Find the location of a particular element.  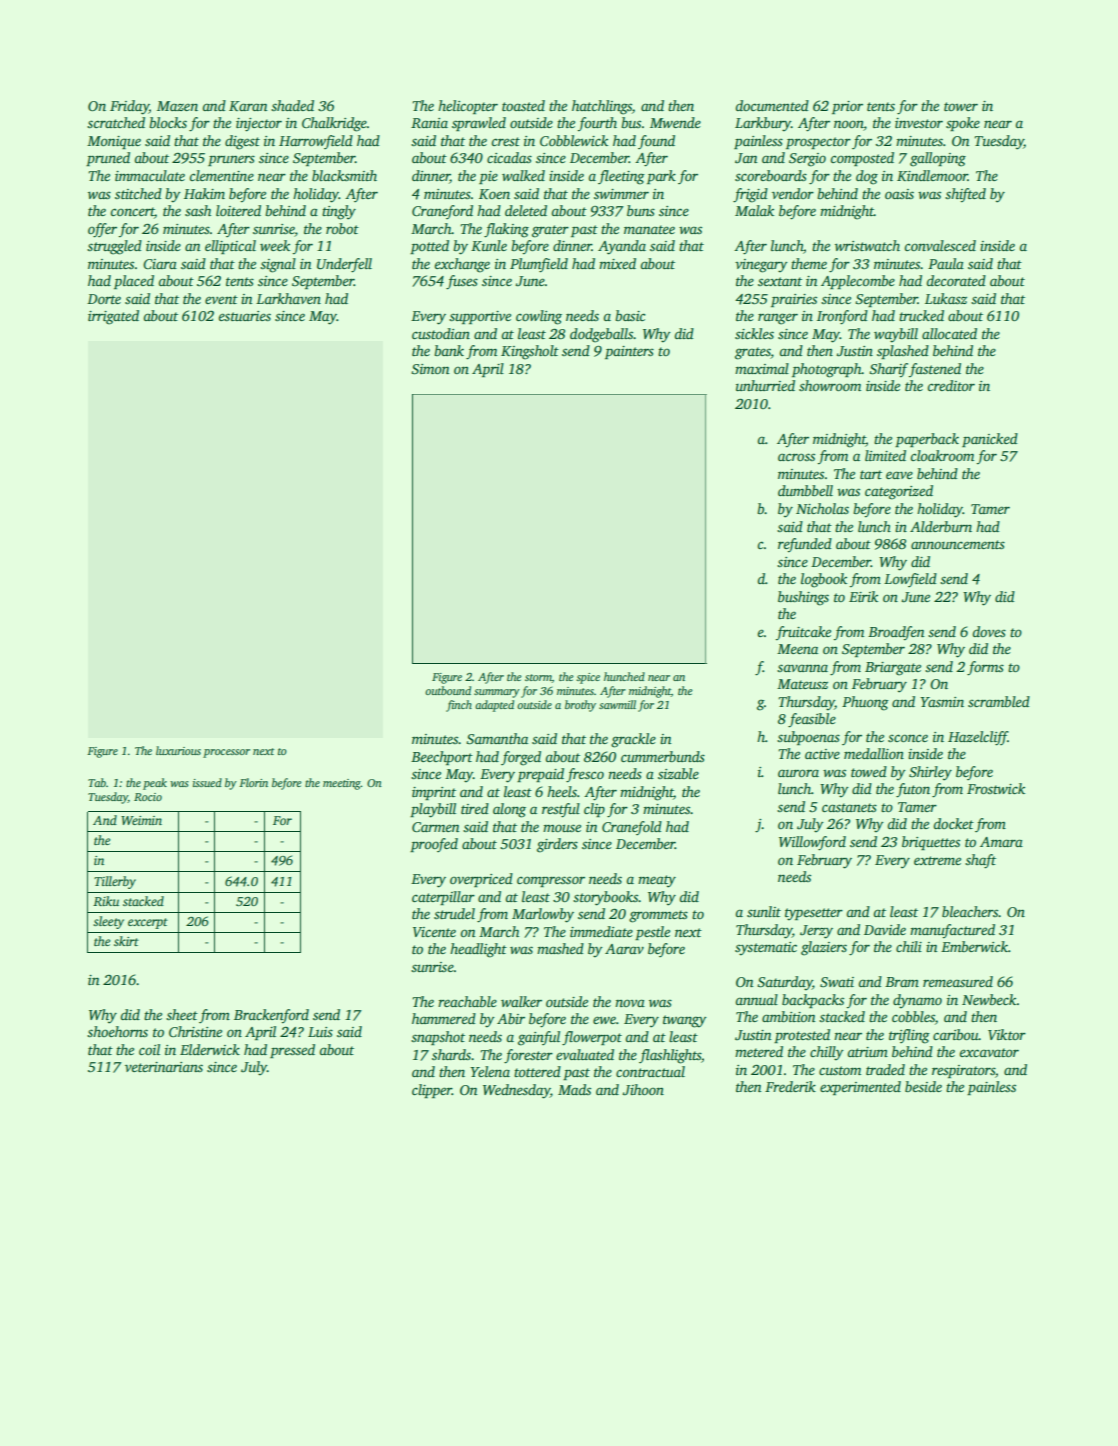

custom is located at coordinates (840, 1070).
